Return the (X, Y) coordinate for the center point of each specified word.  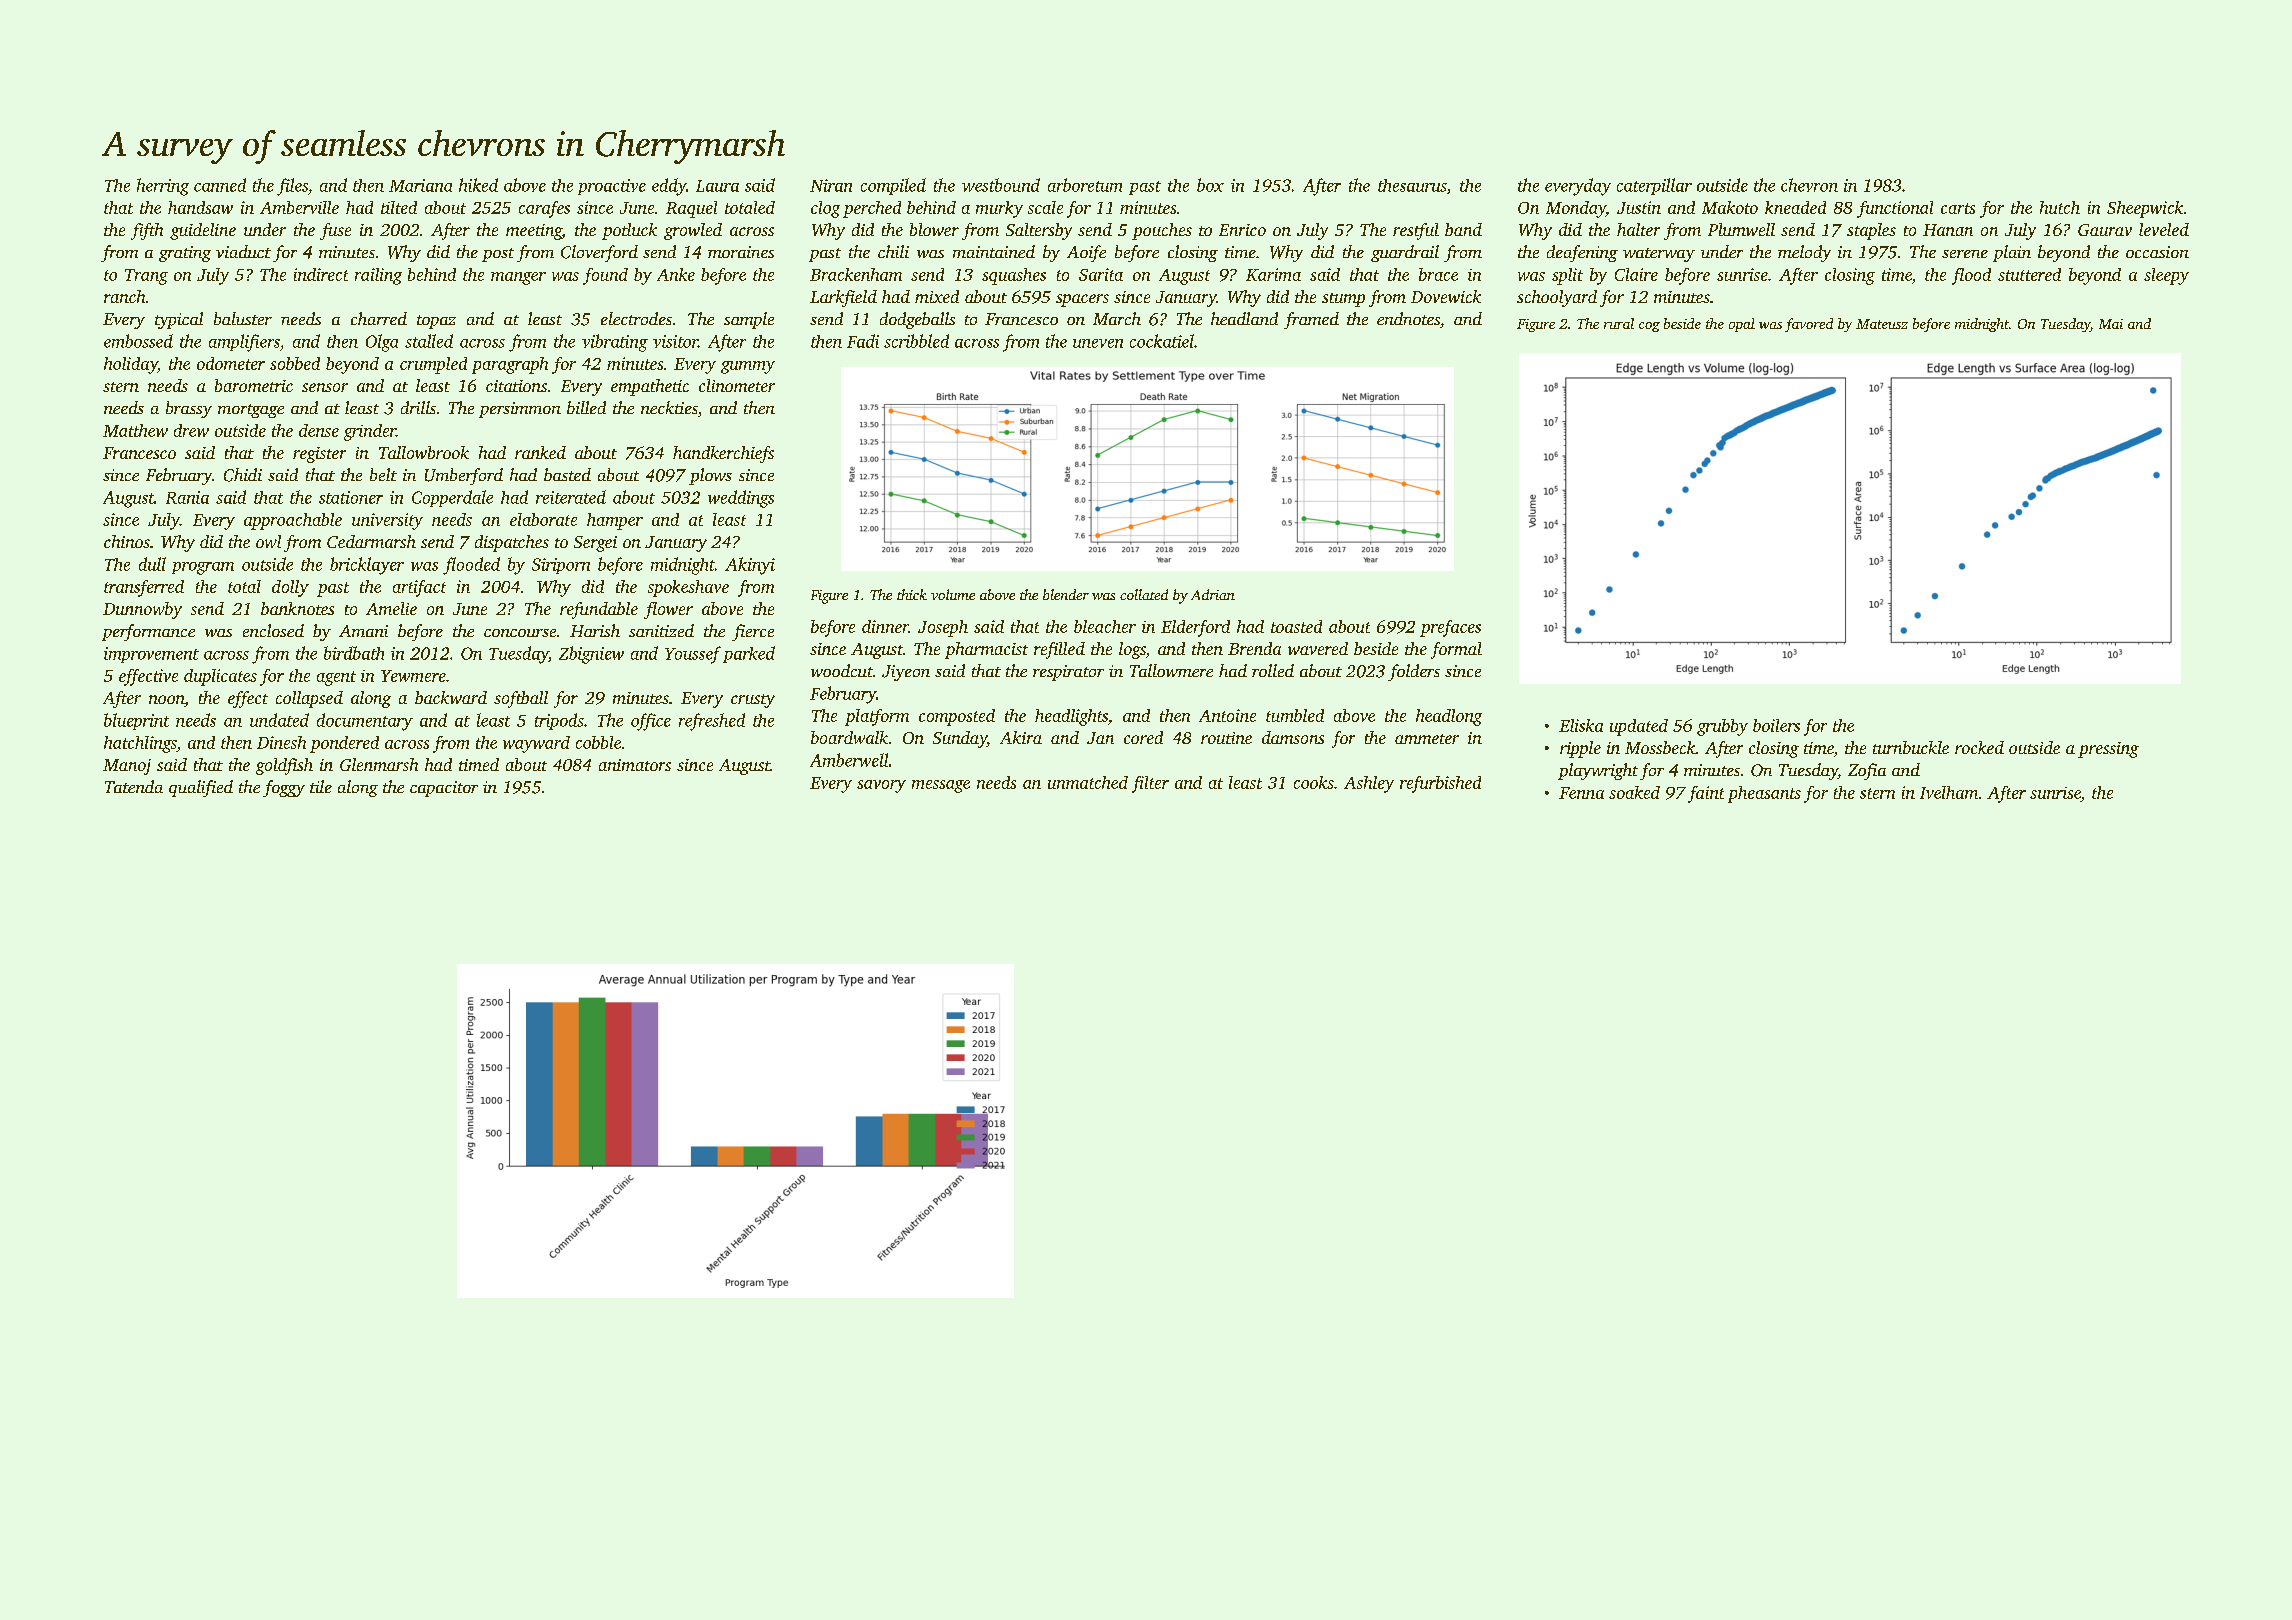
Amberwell (849, 760)
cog (1649, 327)
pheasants (1764, 794)
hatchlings (140, 744)
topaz (436, 322)
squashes (1014, 276)
